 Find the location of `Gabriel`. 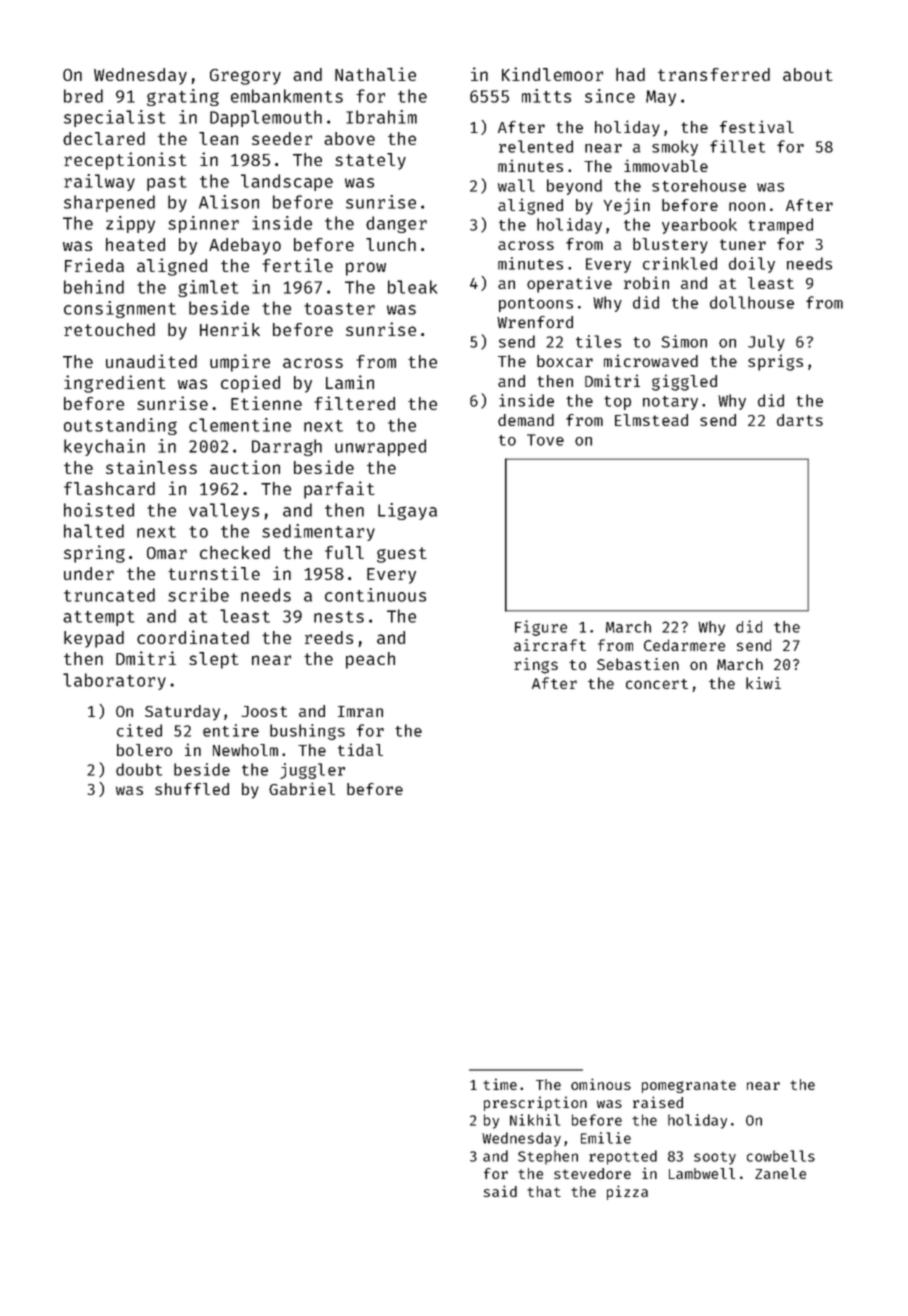

Gabriel is located at coordinates (302, 788).
